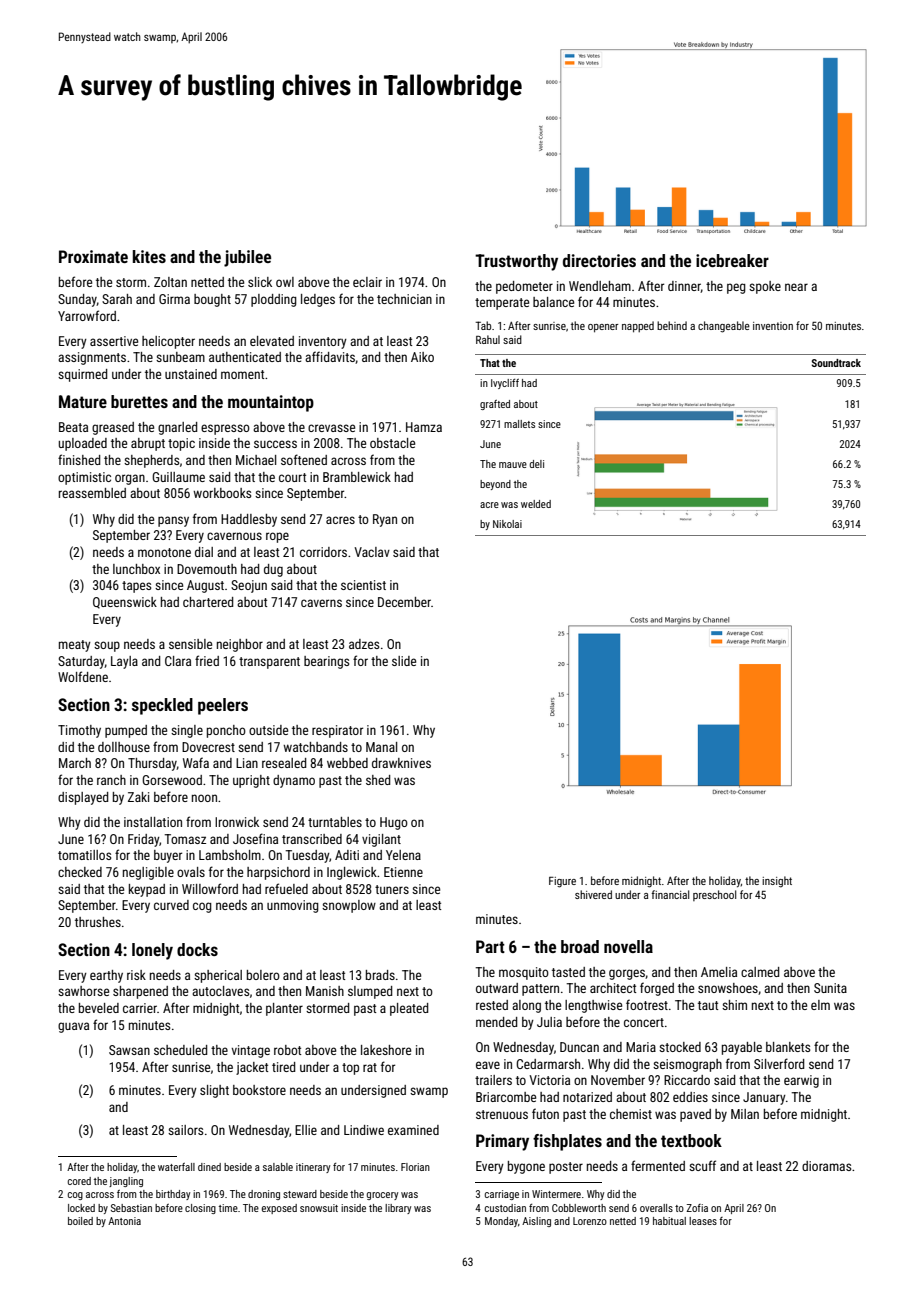  I want to click on jubilee, so click(247, 258).
